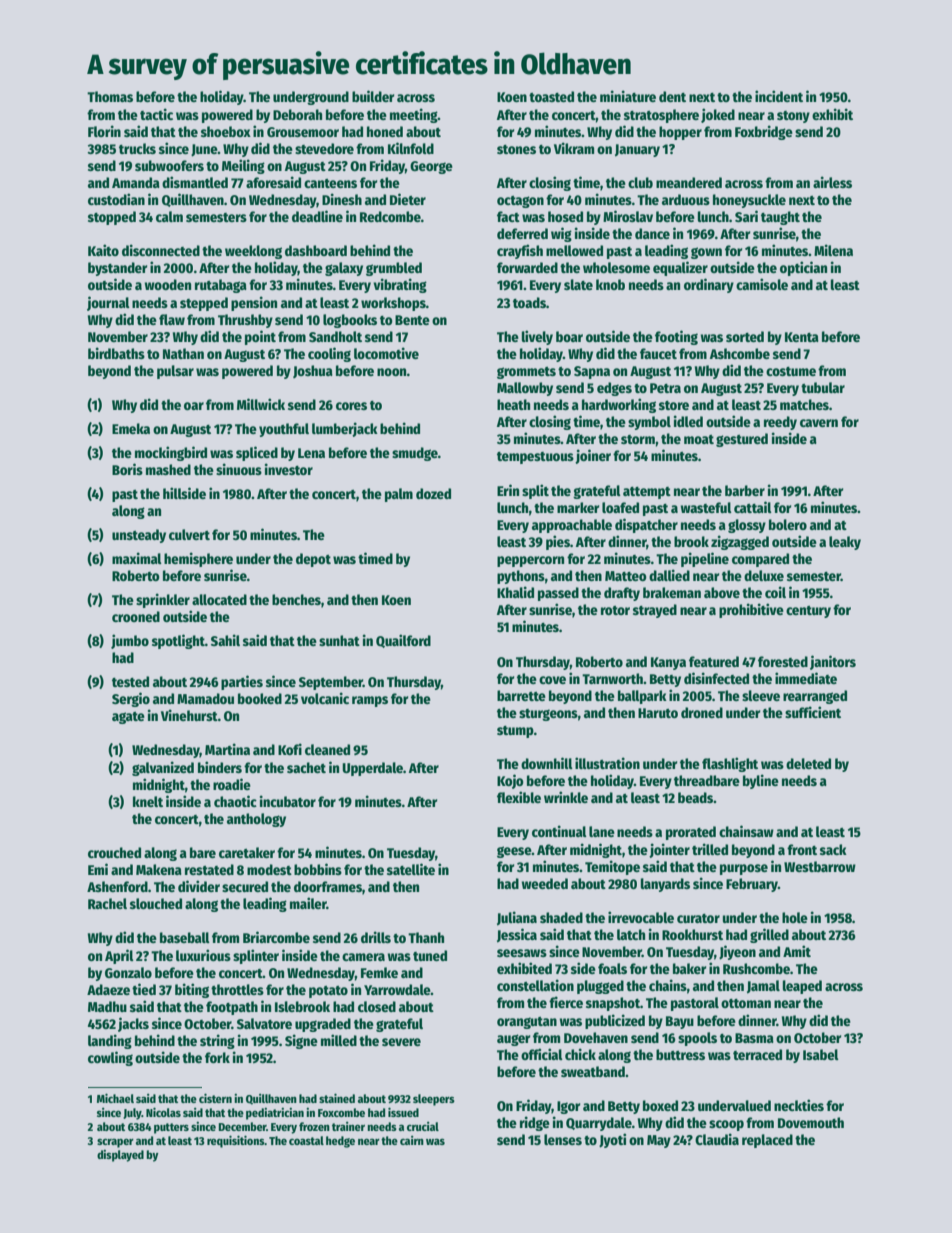 The image size is (952, 1233). Describe the element at coordinates (114, 852) in the screenshot. I see `crouched` at that location.
